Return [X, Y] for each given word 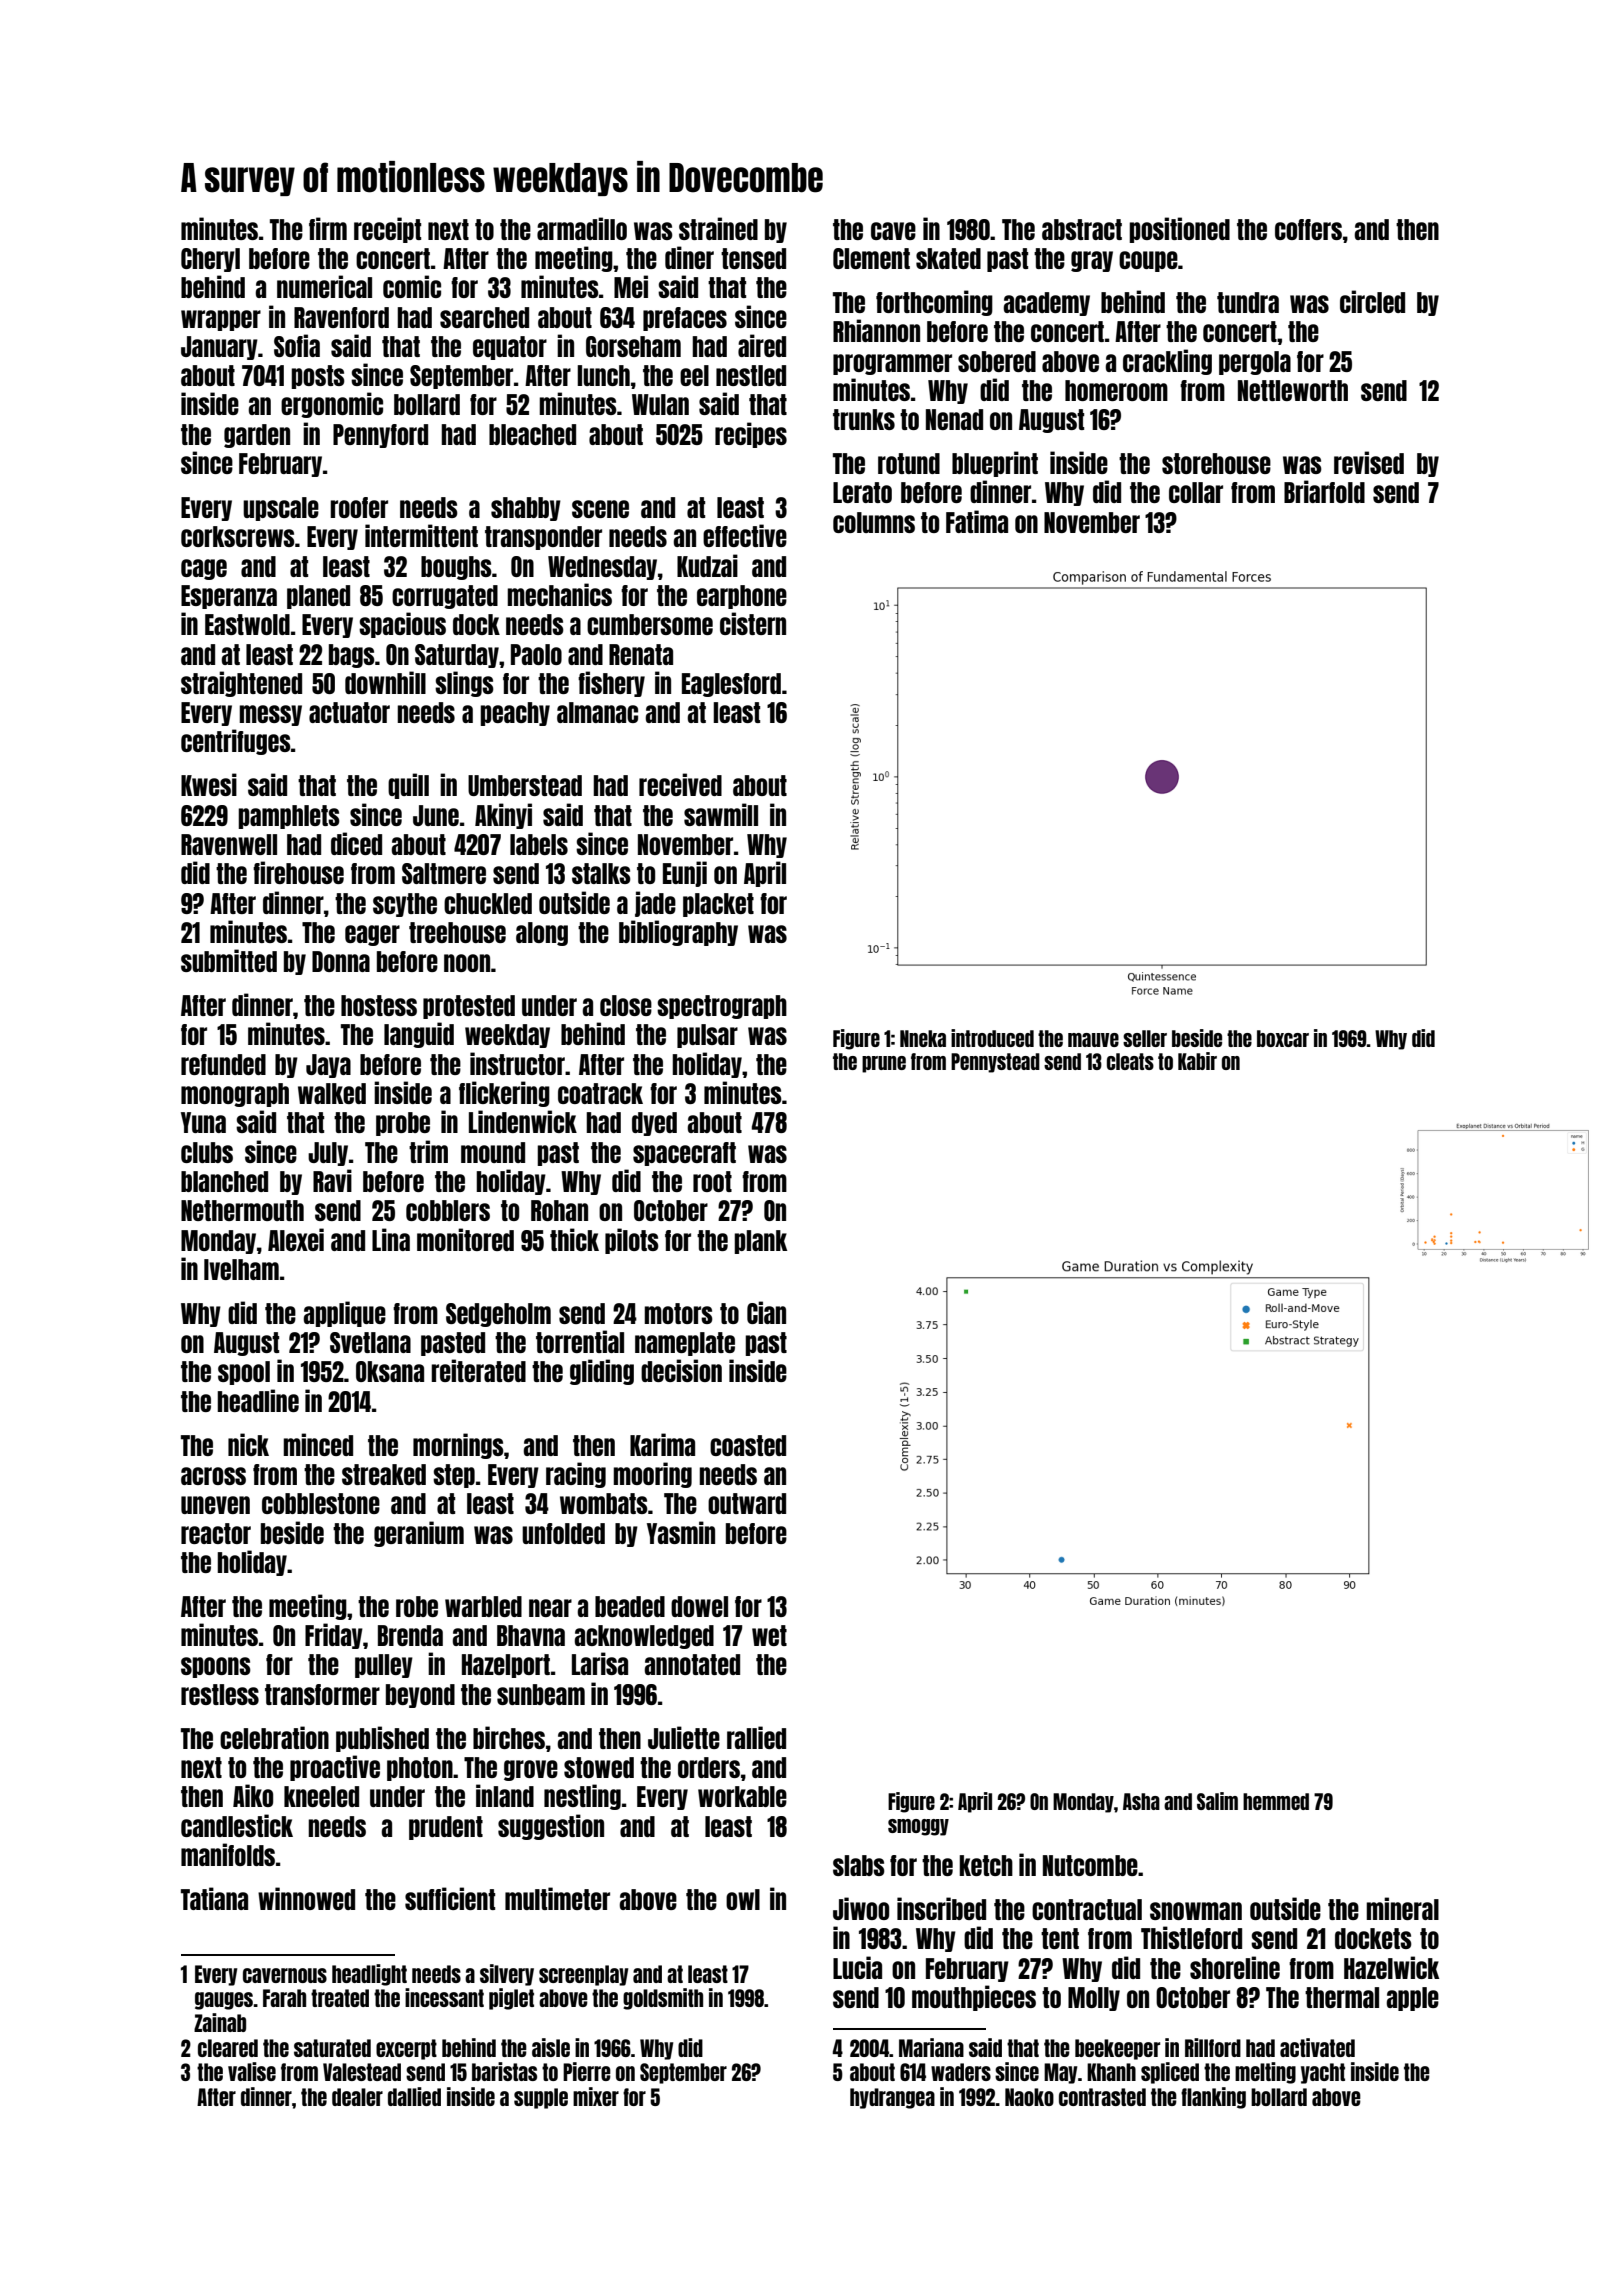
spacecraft [684, 1154]
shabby [526, 509]
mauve [1093, 1040]
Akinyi [503, 816]
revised [1369, 462]
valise [252, 2071]
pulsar [707, 1036]
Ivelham [241, 1269]
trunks [864, 419]
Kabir [1197, 1061]
